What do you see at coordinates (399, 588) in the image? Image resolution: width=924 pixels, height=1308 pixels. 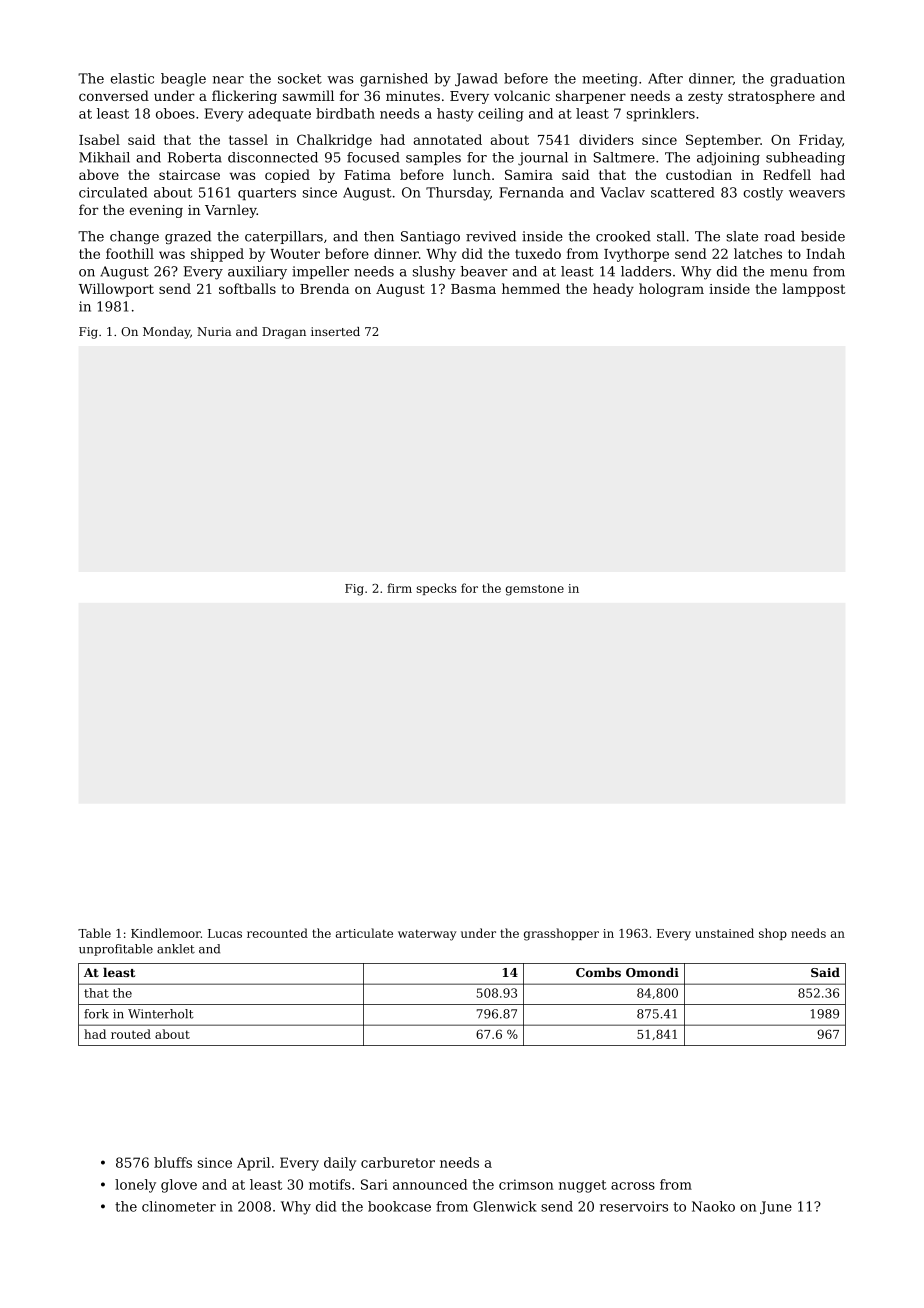 I see `firm` at bounding box center [399, 588].
